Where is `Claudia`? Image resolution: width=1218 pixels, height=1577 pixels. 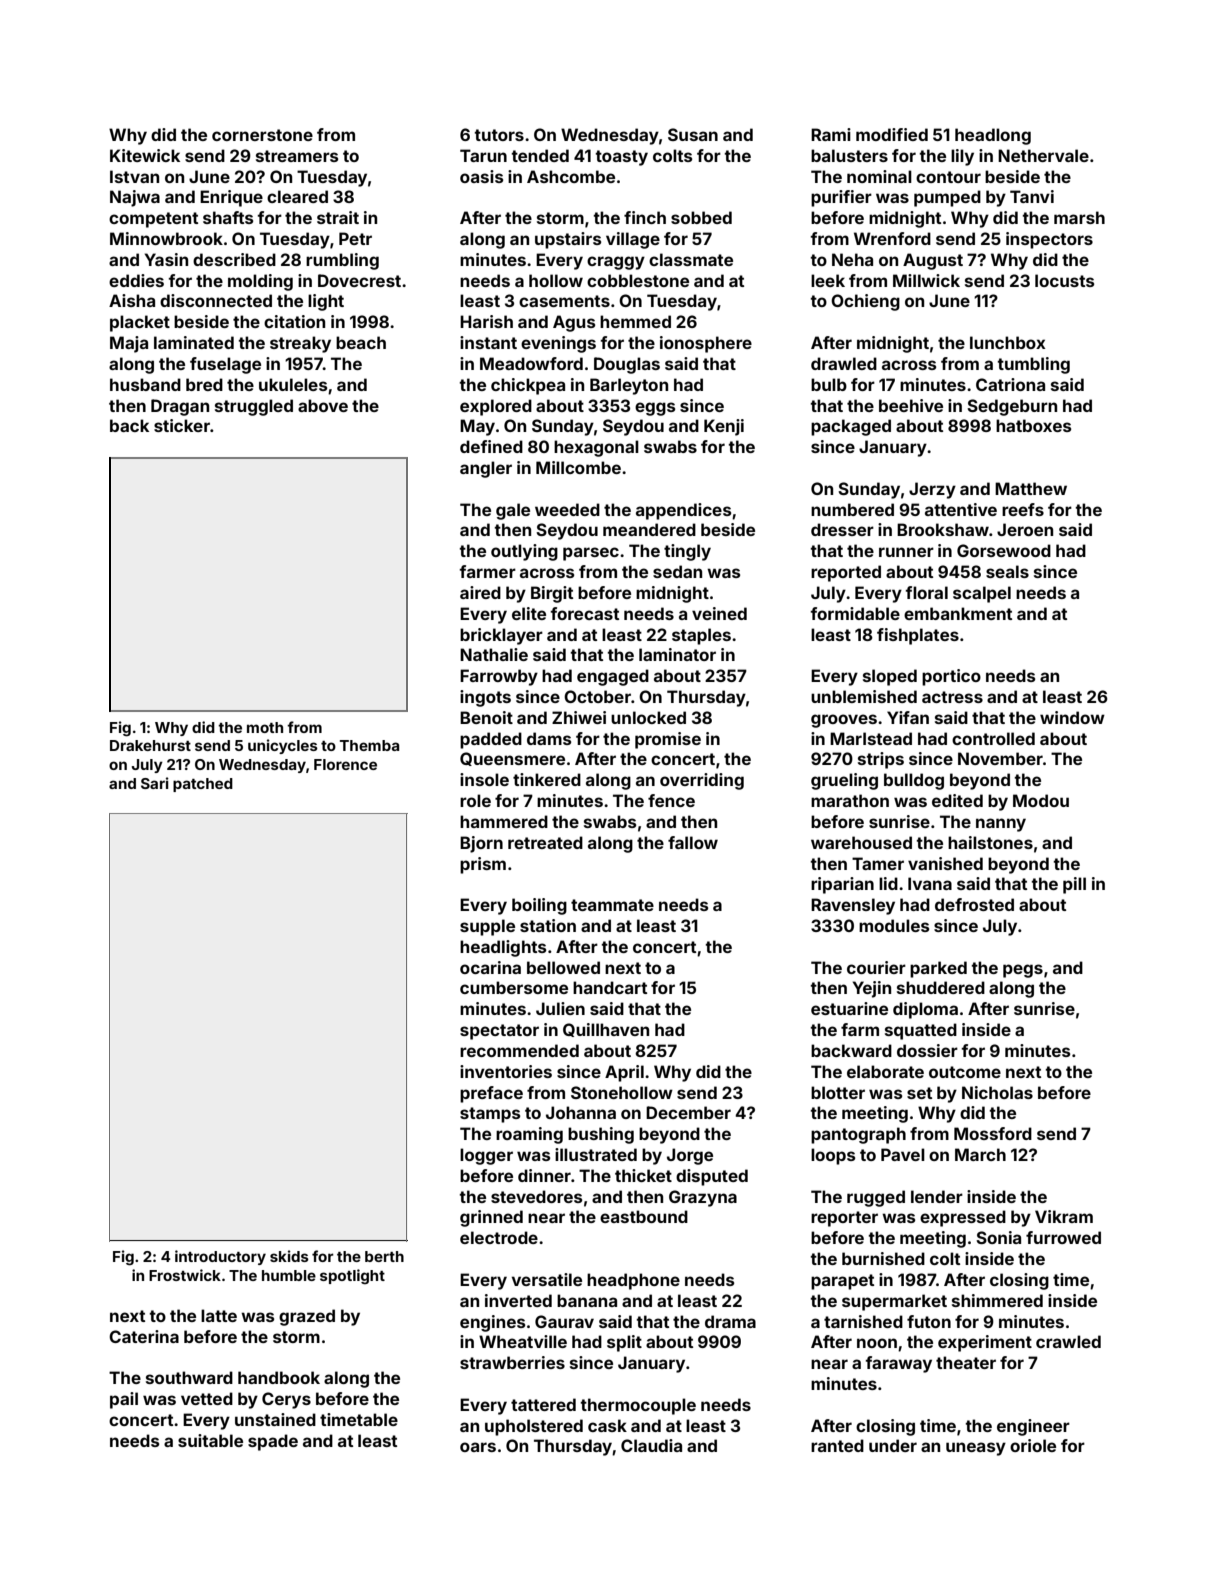 Claudia is located at coordinates (651, 1445).
